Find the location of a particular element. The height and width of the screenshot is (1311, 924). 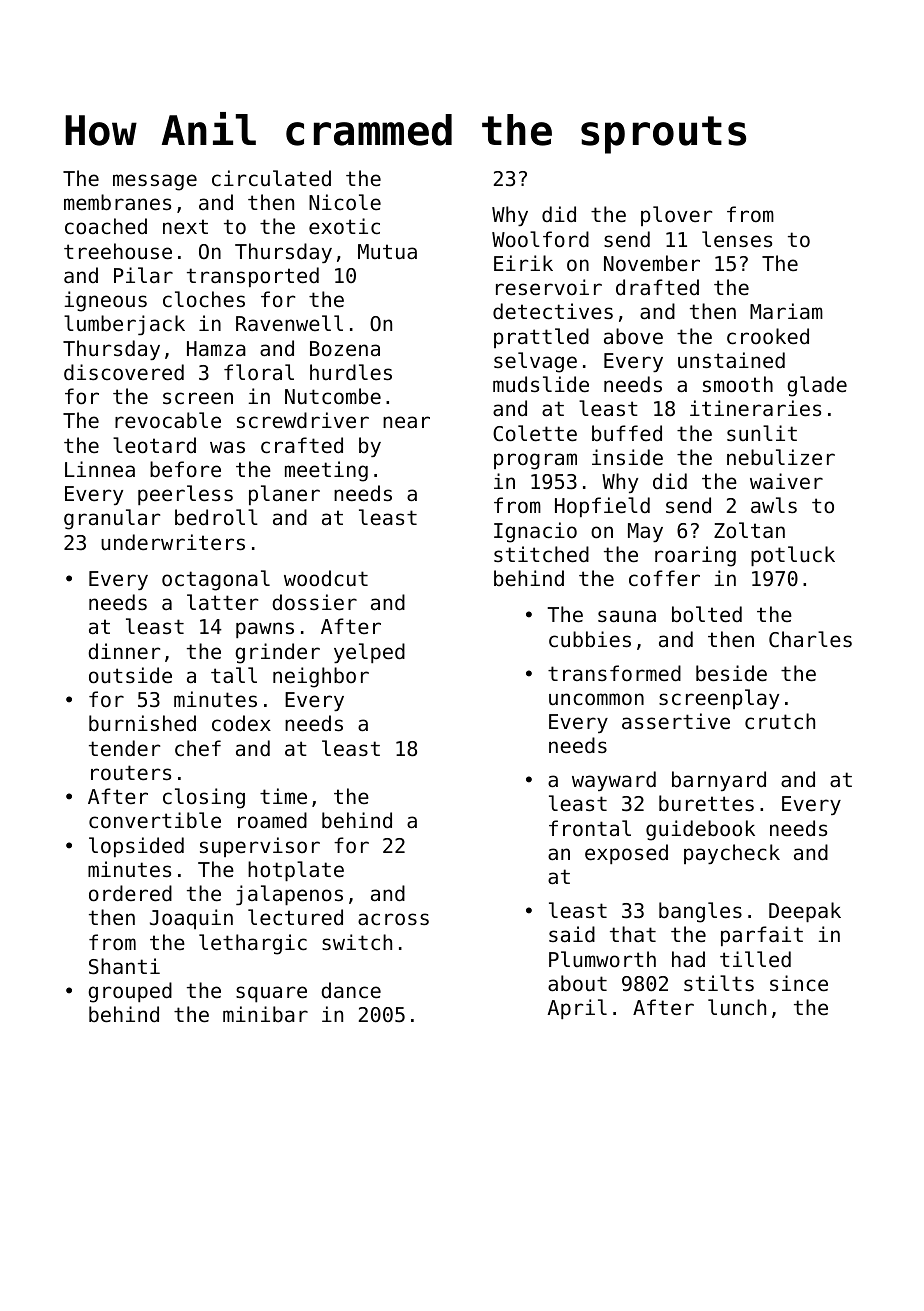

circulated is located at coordinates (271, 178).
